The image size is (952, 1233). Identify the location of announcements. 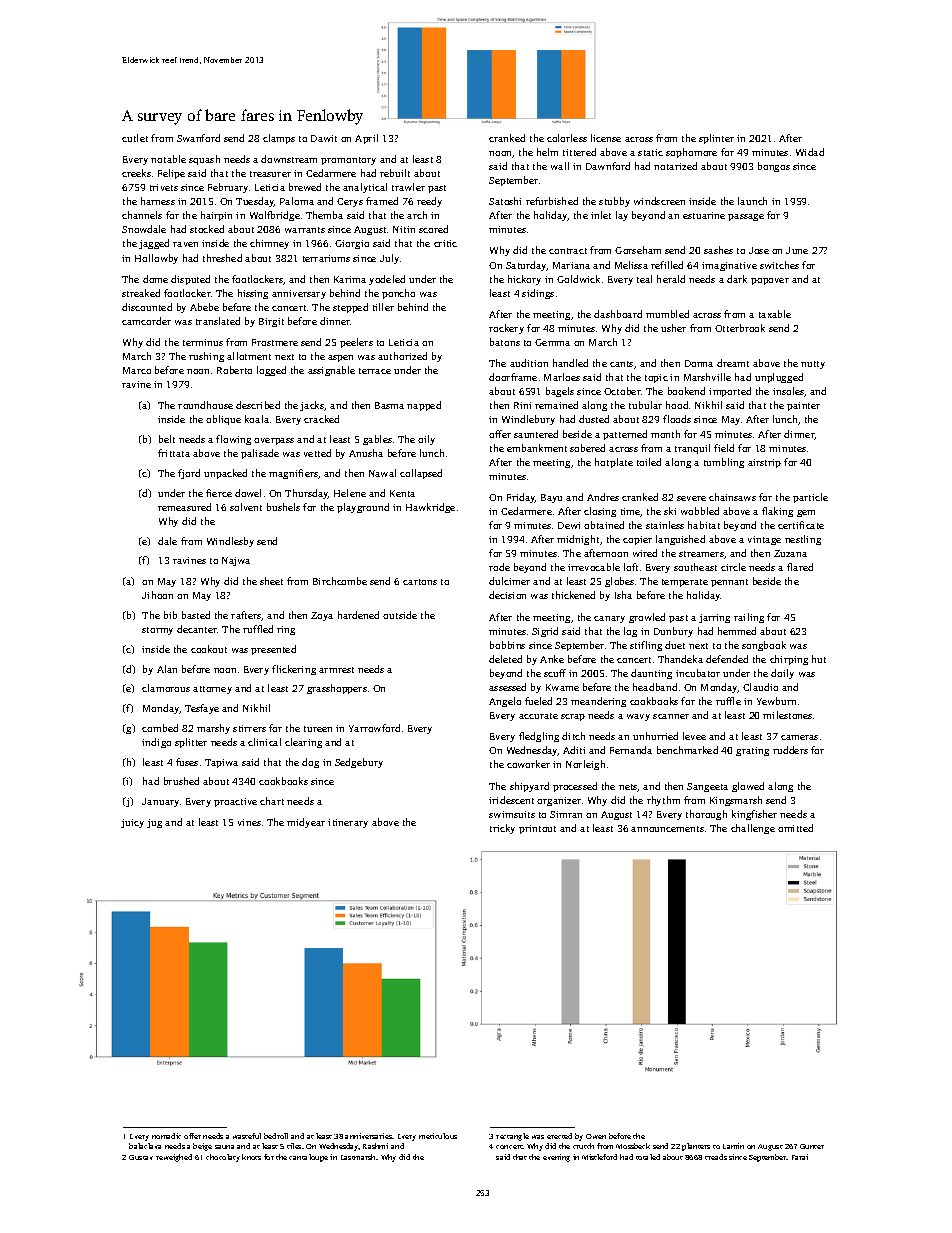
(667, 829).
